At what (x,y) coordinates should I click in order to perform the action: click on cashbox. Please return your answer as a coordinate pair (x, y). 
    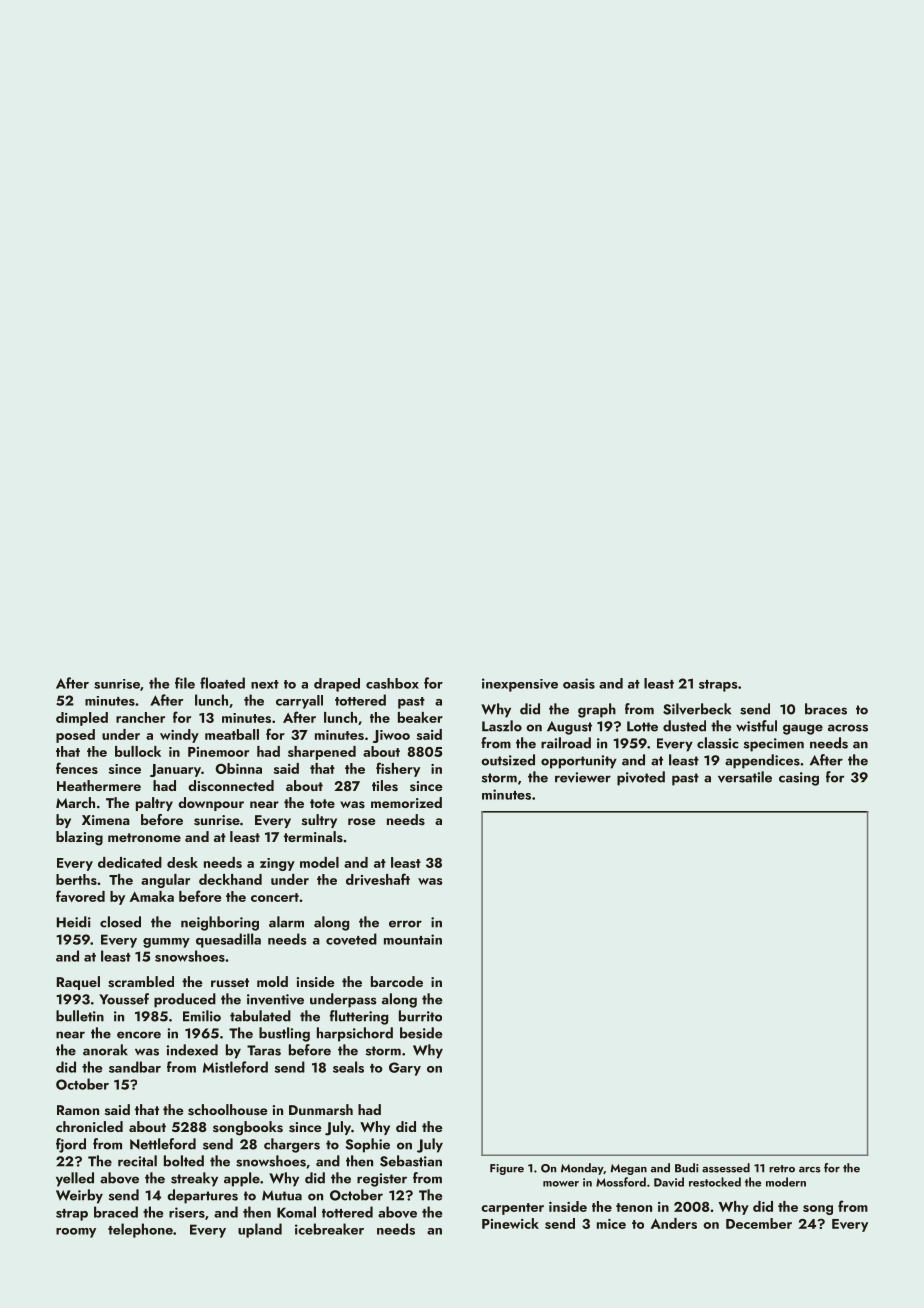
    Looking at the image, I should click on (392, 683).
